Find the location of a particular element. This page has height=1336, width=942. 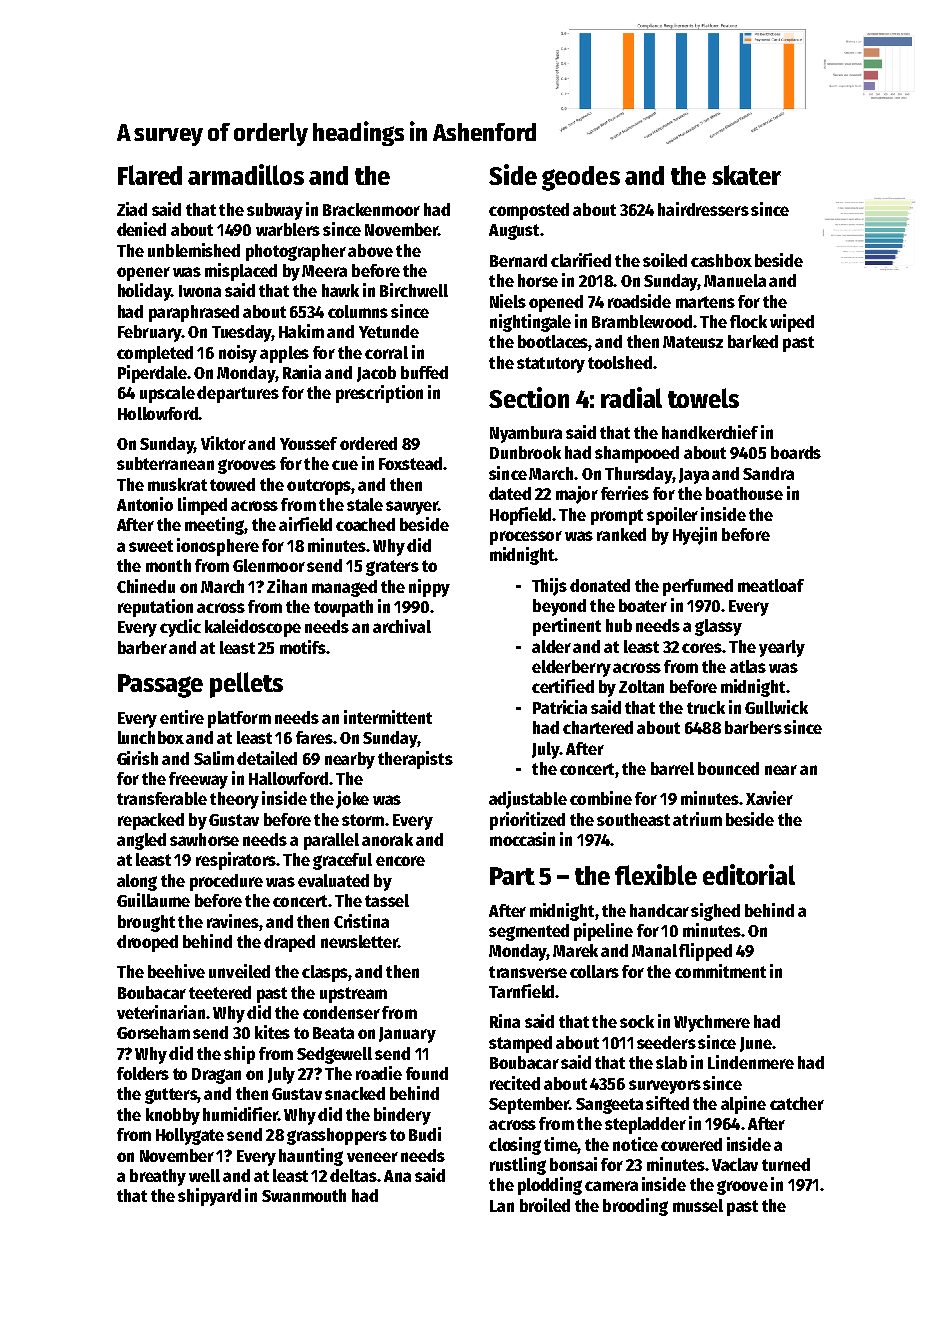

teetered is located at coordinates (220, 992).
